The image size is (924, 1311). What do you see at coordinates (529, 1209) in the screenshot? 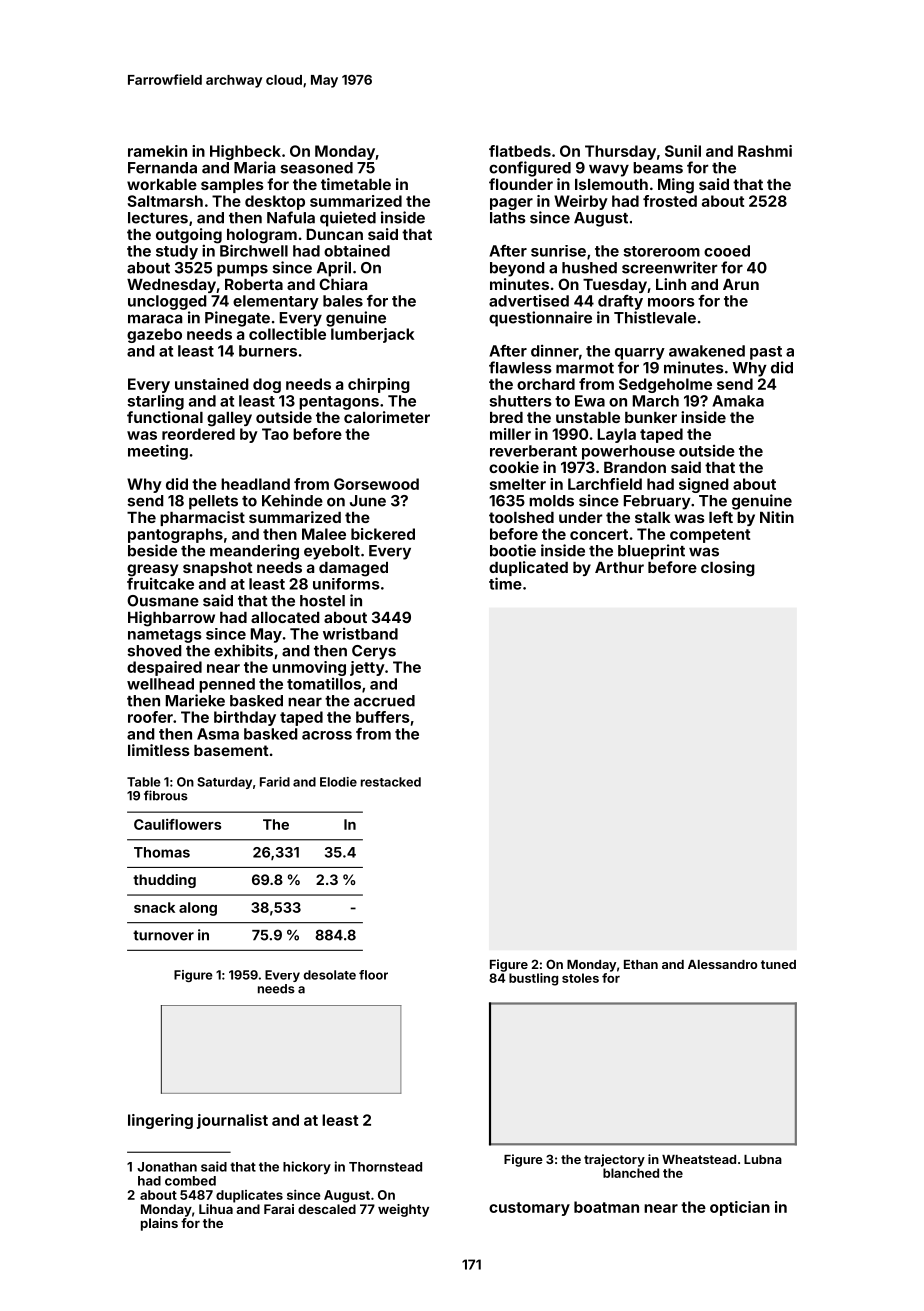
I see `customary` at bounding box center [529, 1209].
